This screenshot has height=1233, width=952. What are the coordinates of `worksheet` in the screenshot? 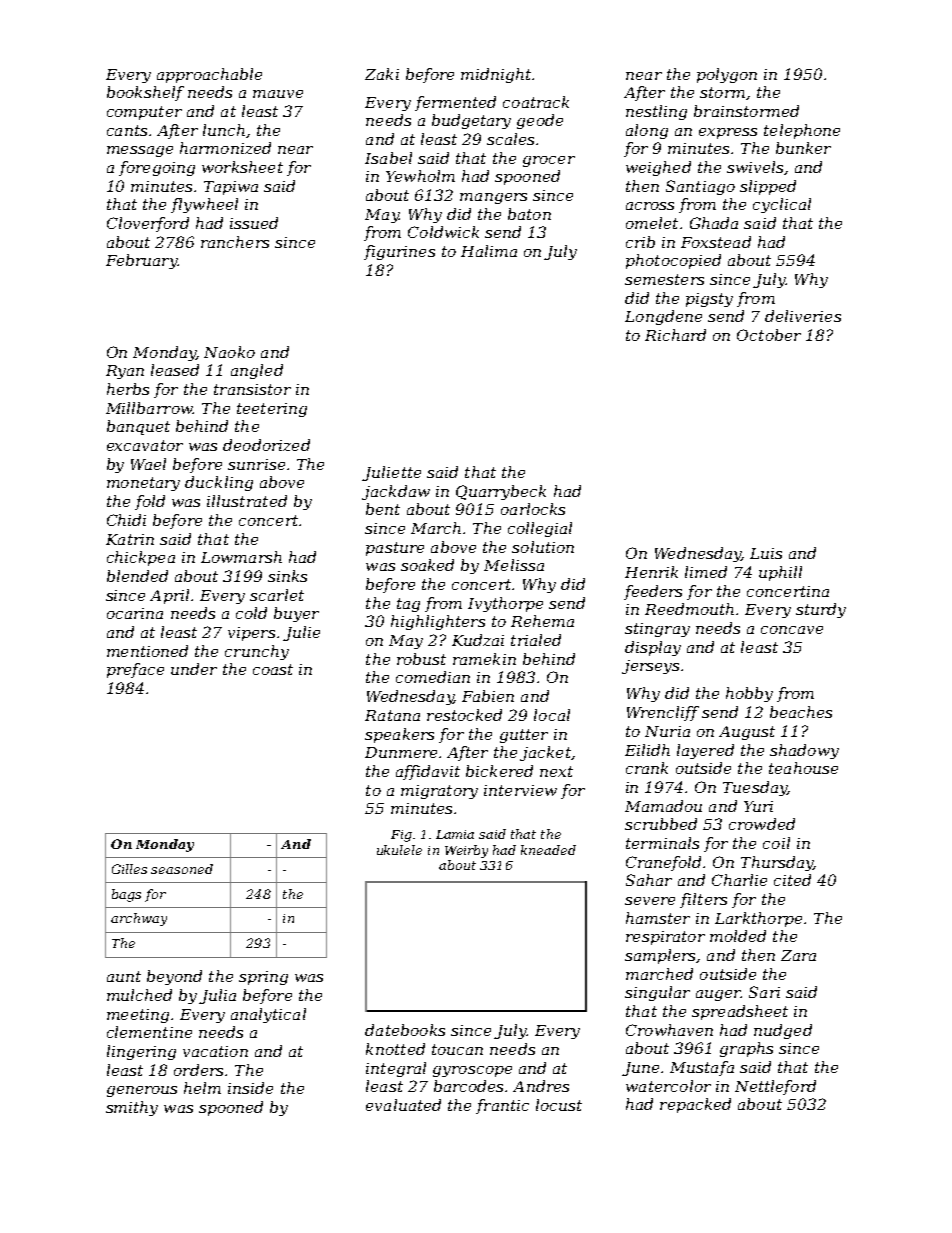 It's located at (242, 167).
